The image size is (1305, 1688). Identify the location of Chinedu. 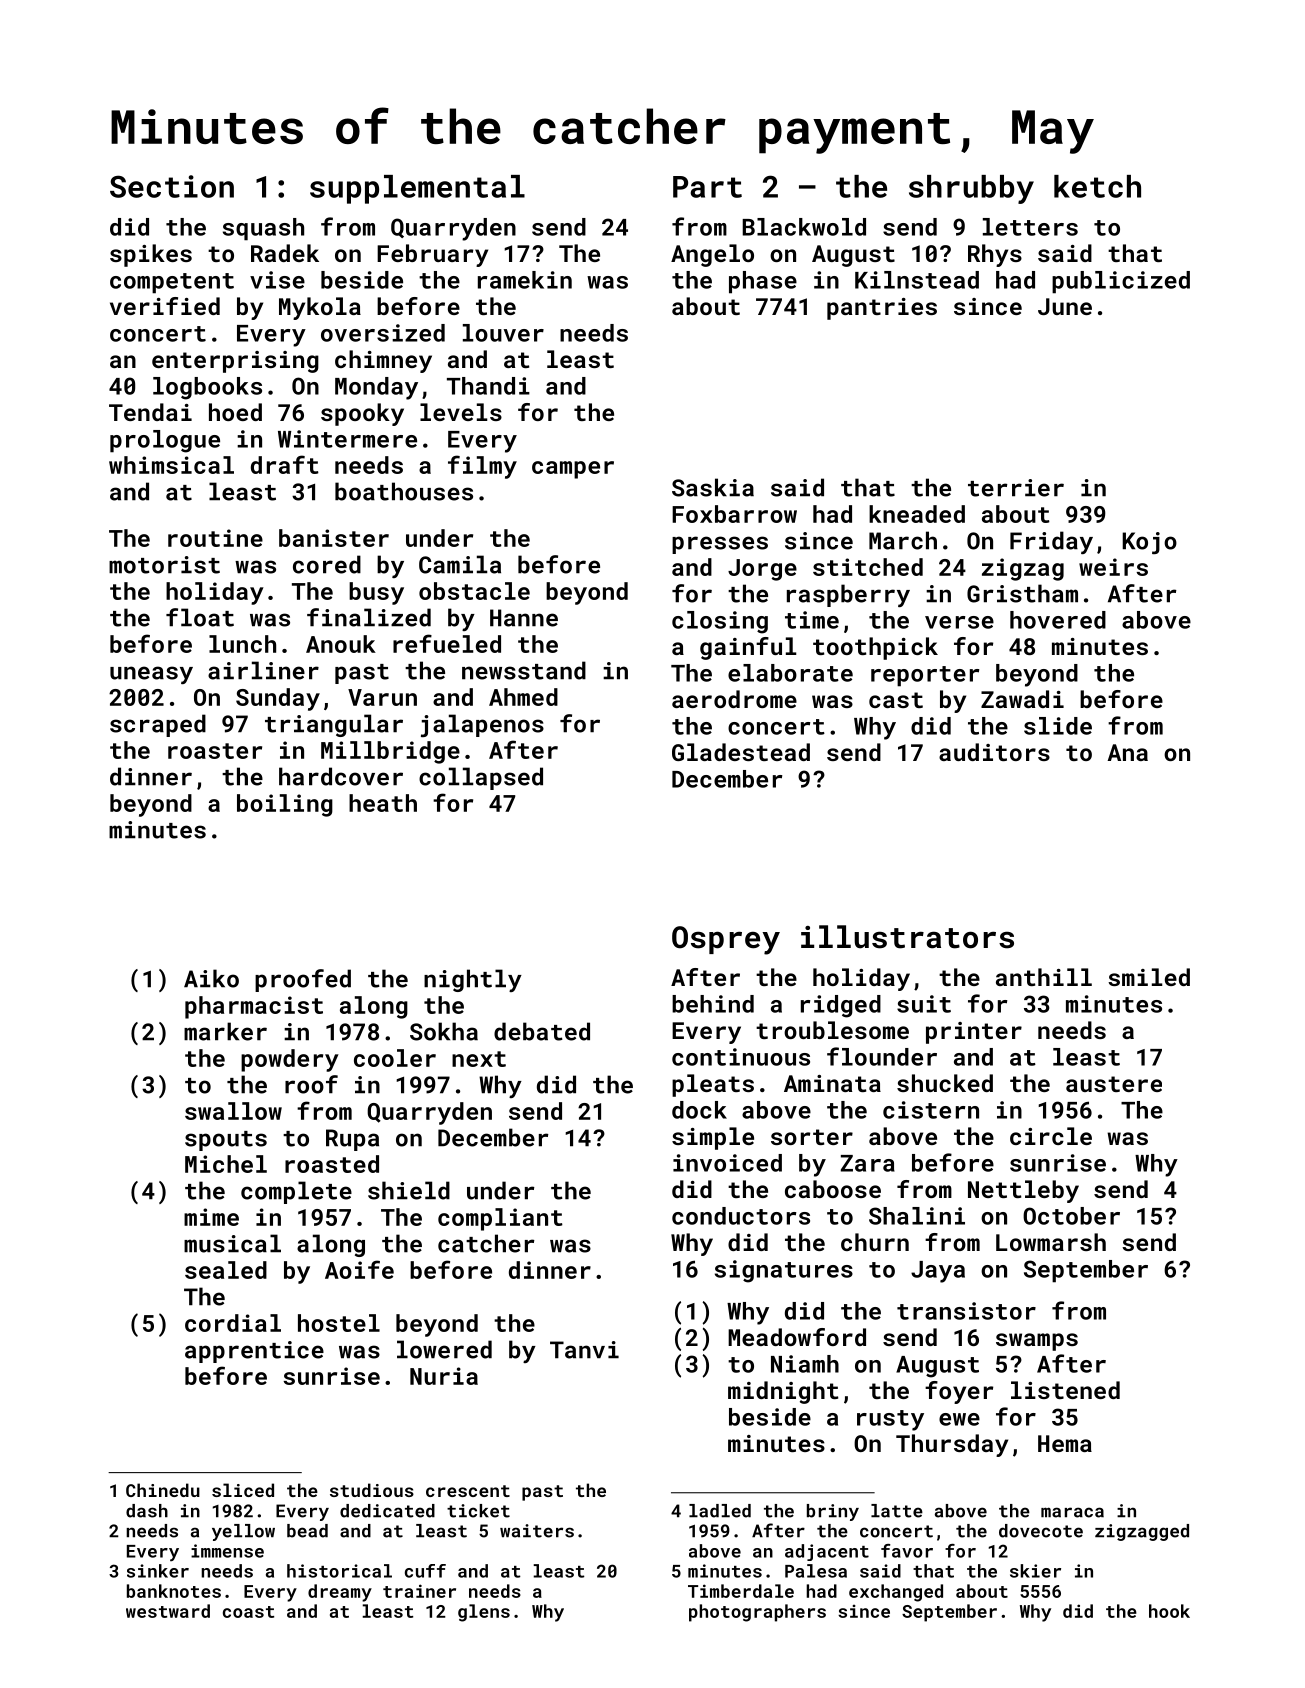
(163, 1490).
